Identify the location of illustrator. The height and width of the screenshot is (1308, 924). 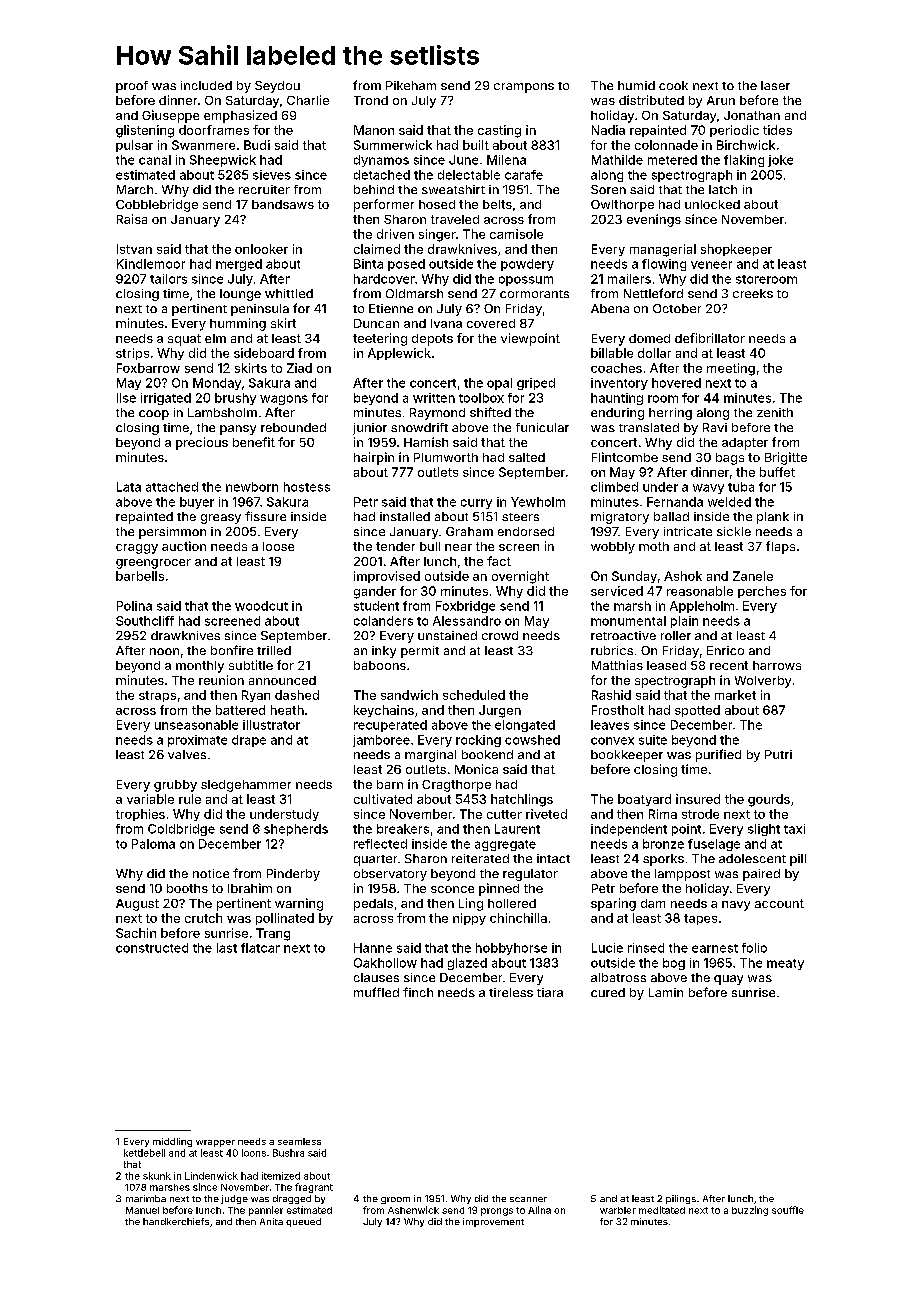
(271, 725).
